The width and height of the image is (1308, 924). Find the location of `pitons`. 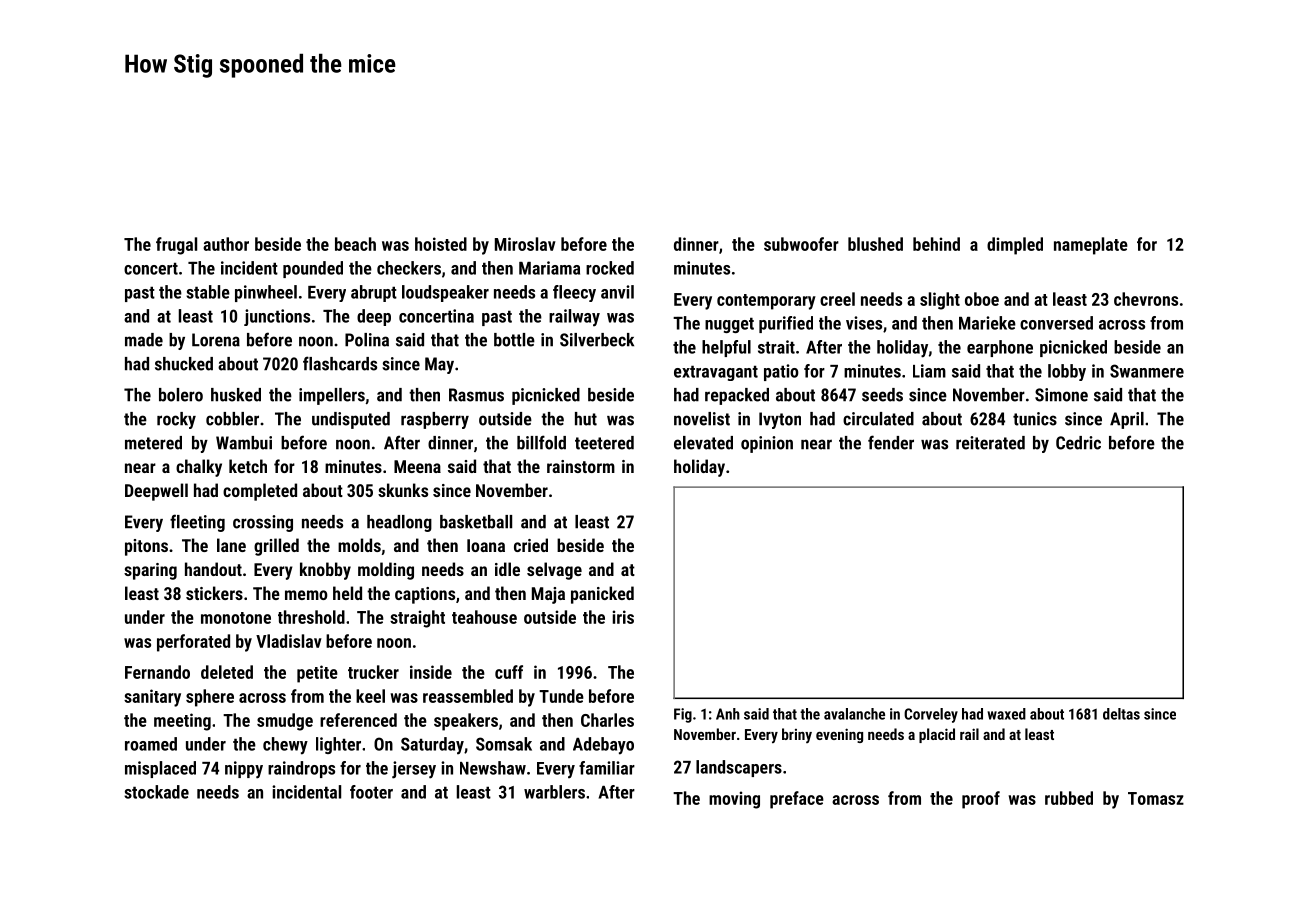

pitons is located at coordinates (146, 547).
